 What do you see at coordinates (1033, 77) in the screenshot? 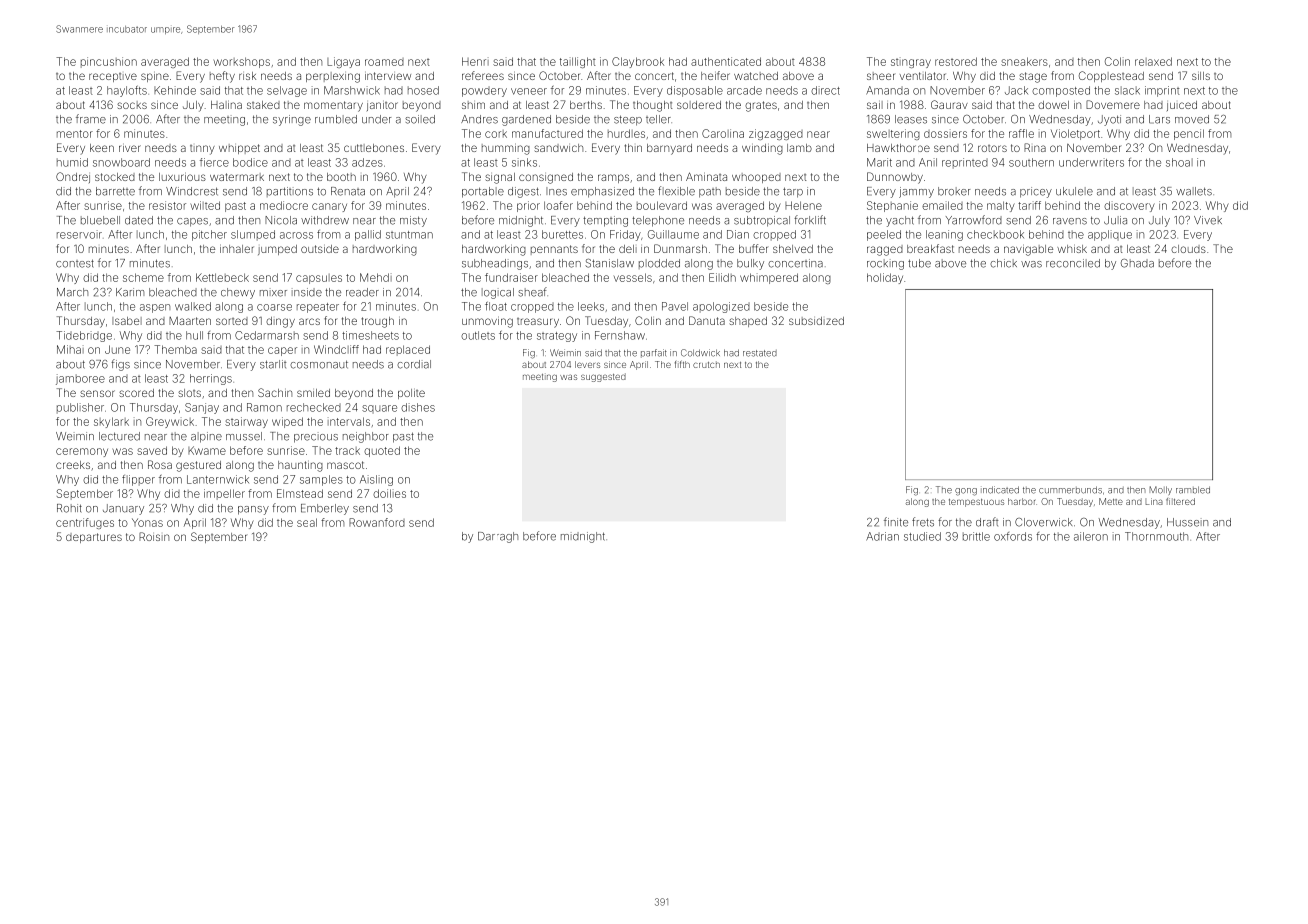
I see `stage` at bounding box center [1033, 77].
